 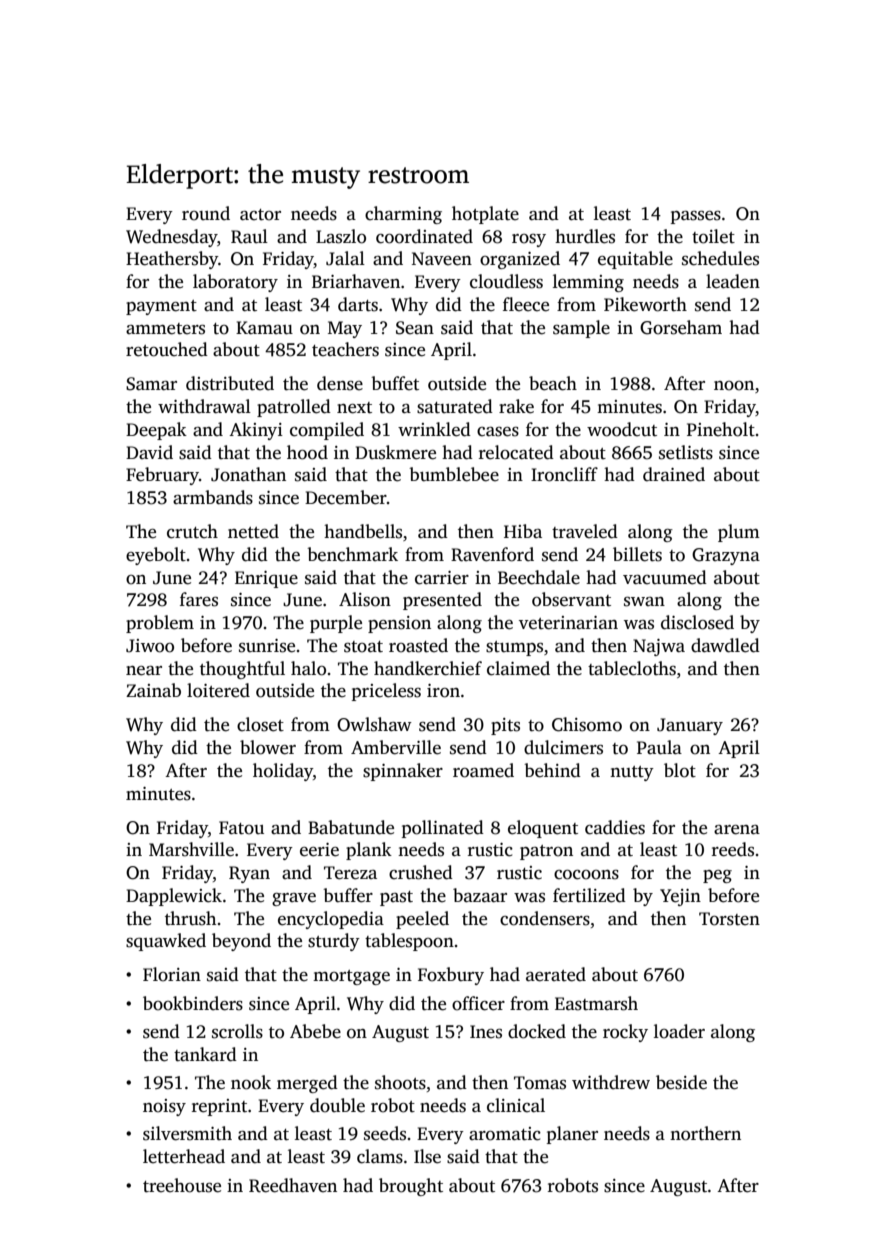 I want to click on hotplate, so click(x=485, y=215).
